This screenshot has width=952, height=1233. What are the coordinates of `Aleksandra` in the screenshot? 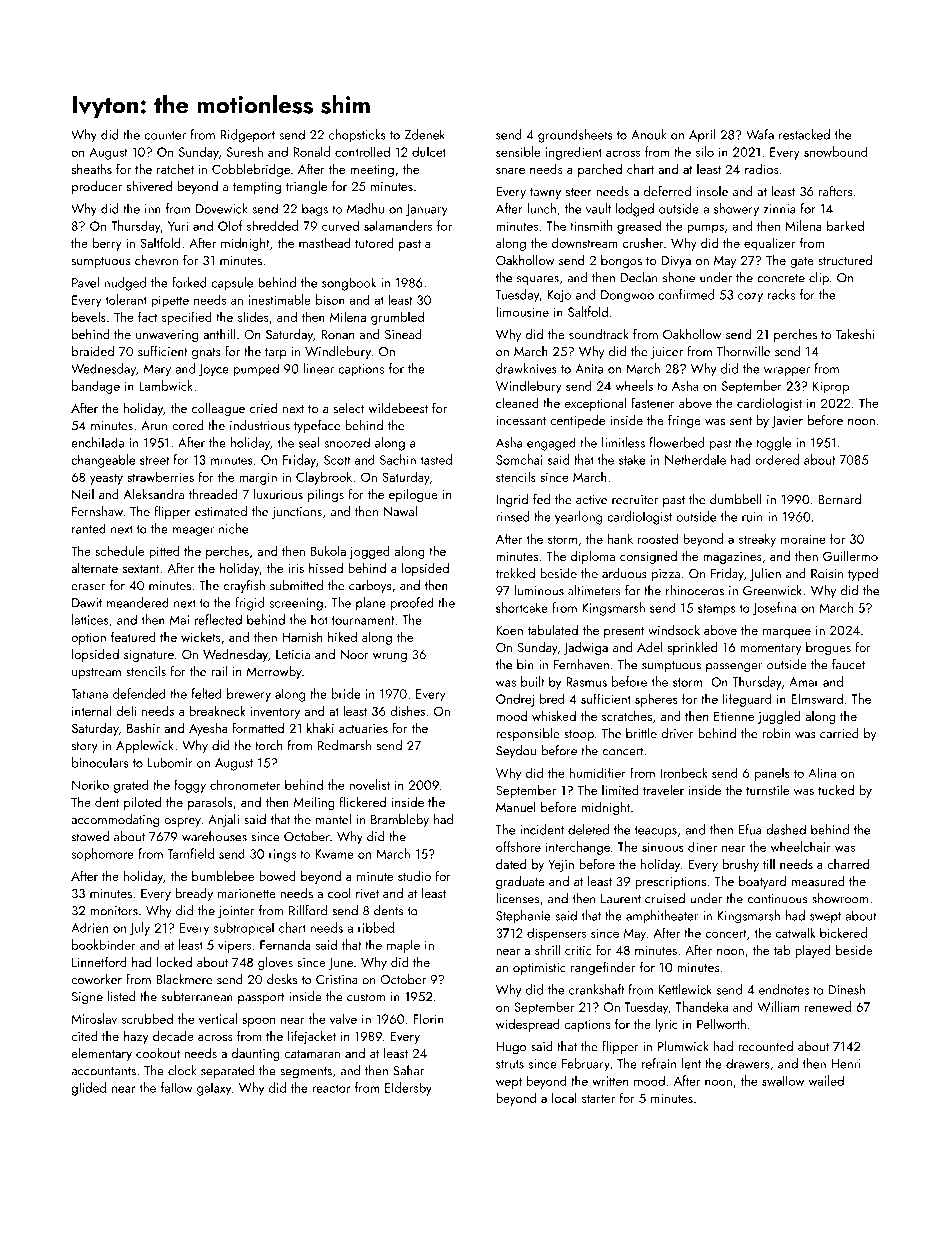 It's located at (153, 494).
